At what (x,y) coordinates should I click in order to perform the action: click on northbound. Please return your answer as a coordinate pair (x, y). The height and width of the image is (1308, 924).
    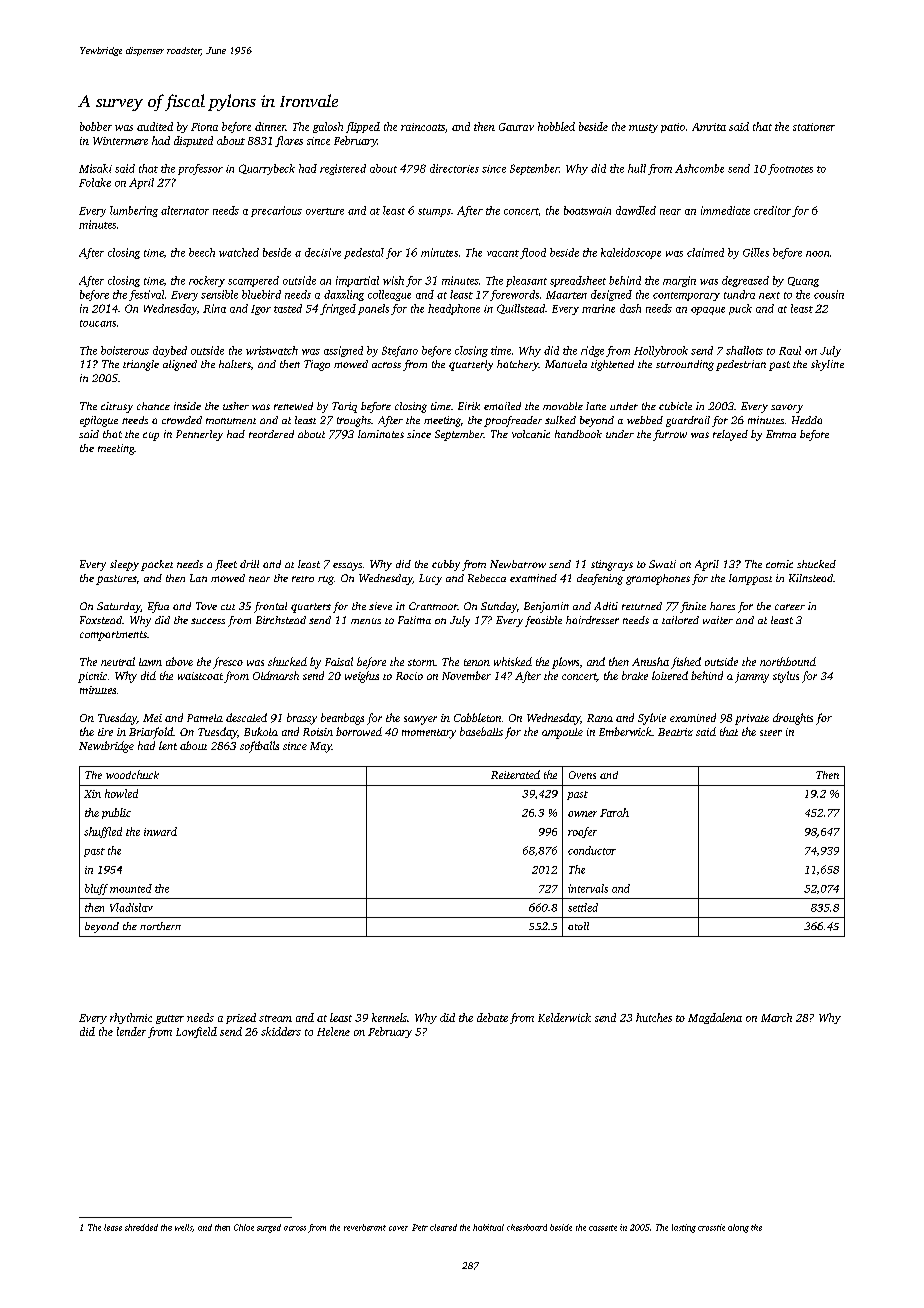
    Looking at the image, I should click on (788, 661).
